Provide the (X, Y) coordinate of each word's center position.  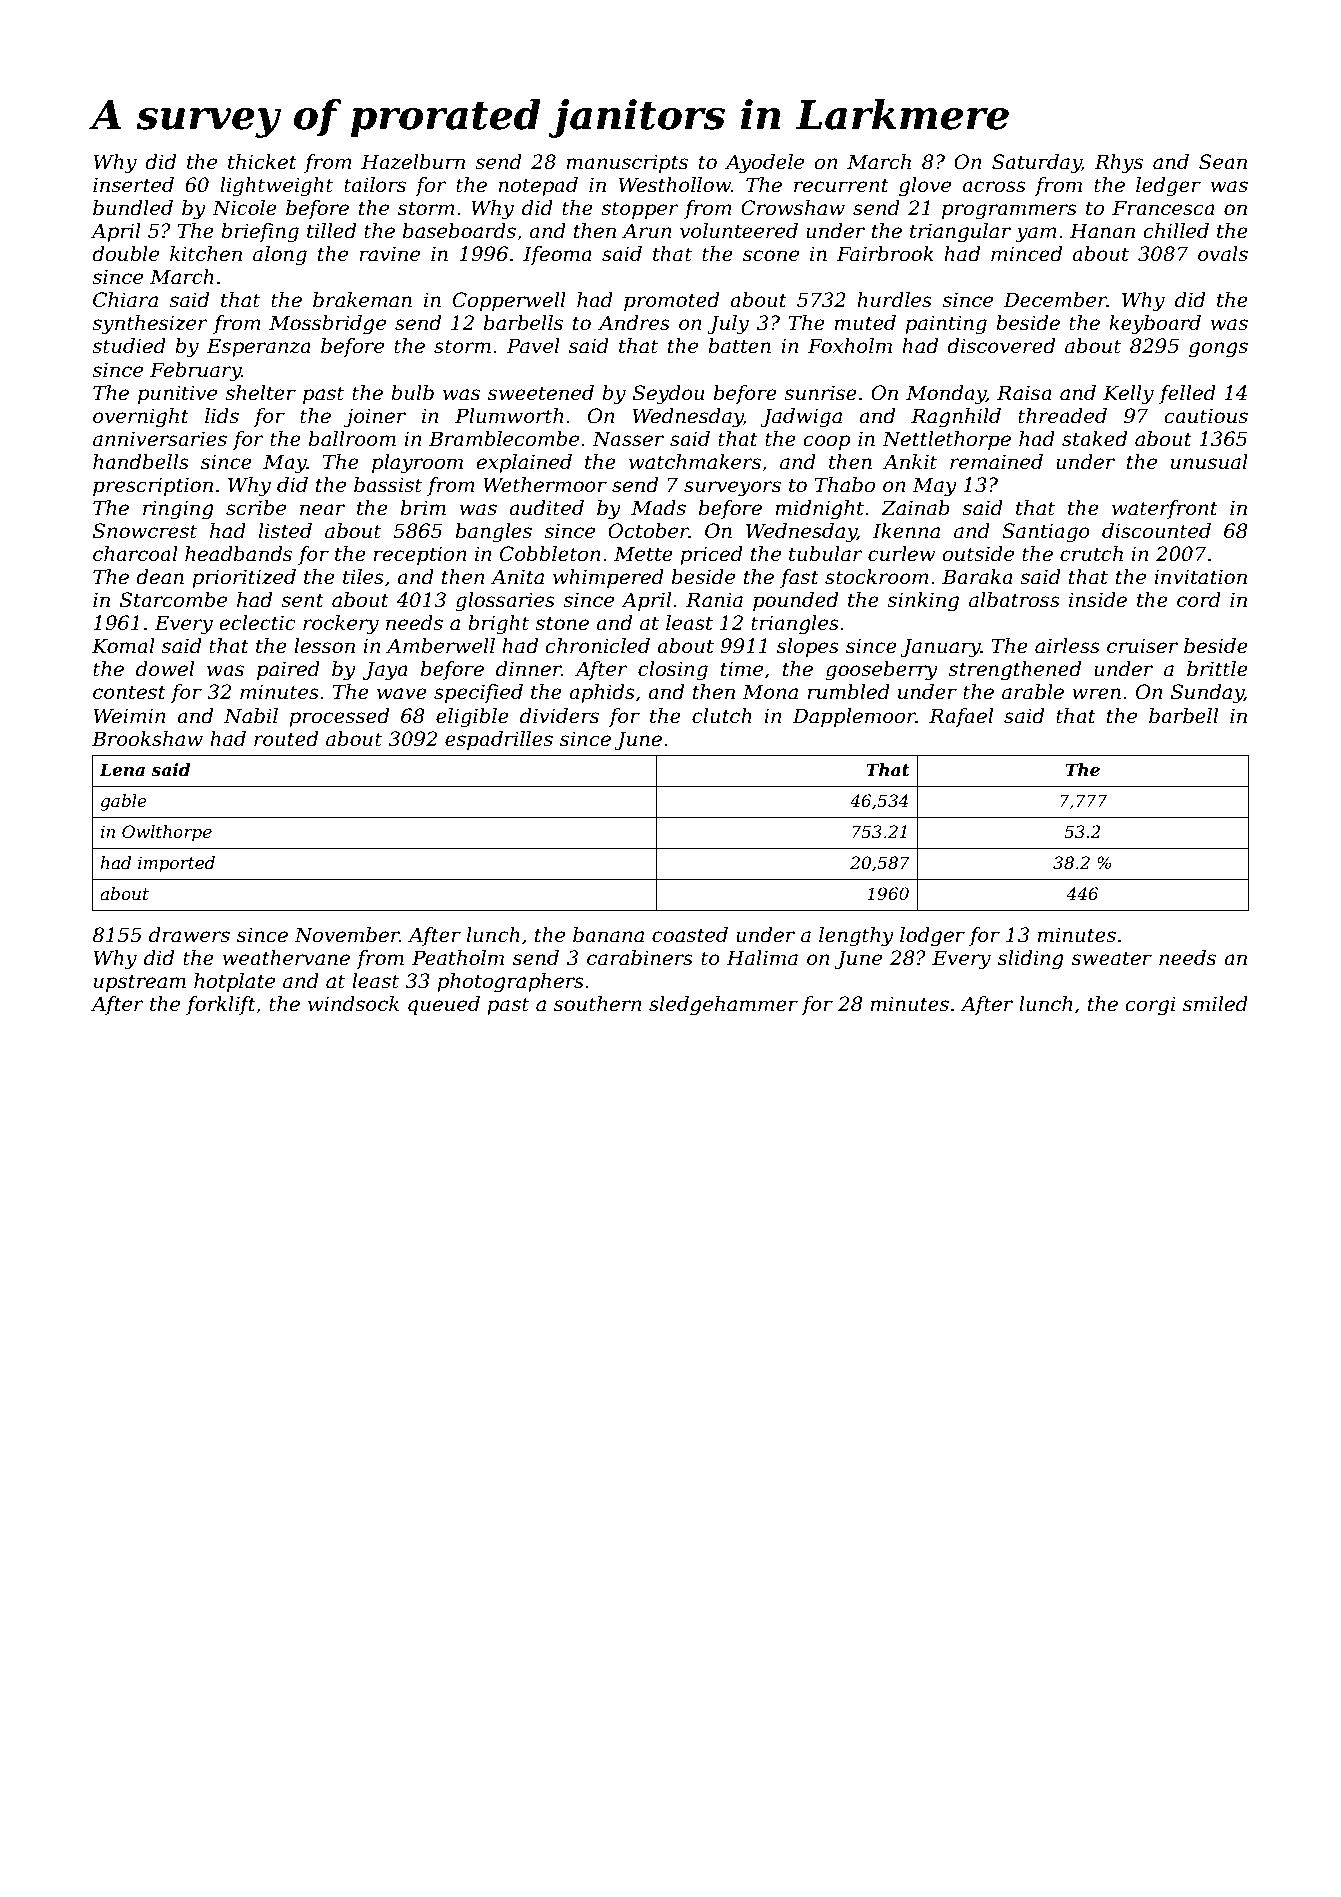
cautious (1206, 416)
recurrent (841, 185)
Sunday (1207, 694)
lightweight (276, 187)
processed (339, 717)
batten (739, 346)
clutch (722, 716)
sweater (1112, 958)
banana (608, 935)
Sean (1223, 162)
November (347, 935)
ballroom (352, 439)
